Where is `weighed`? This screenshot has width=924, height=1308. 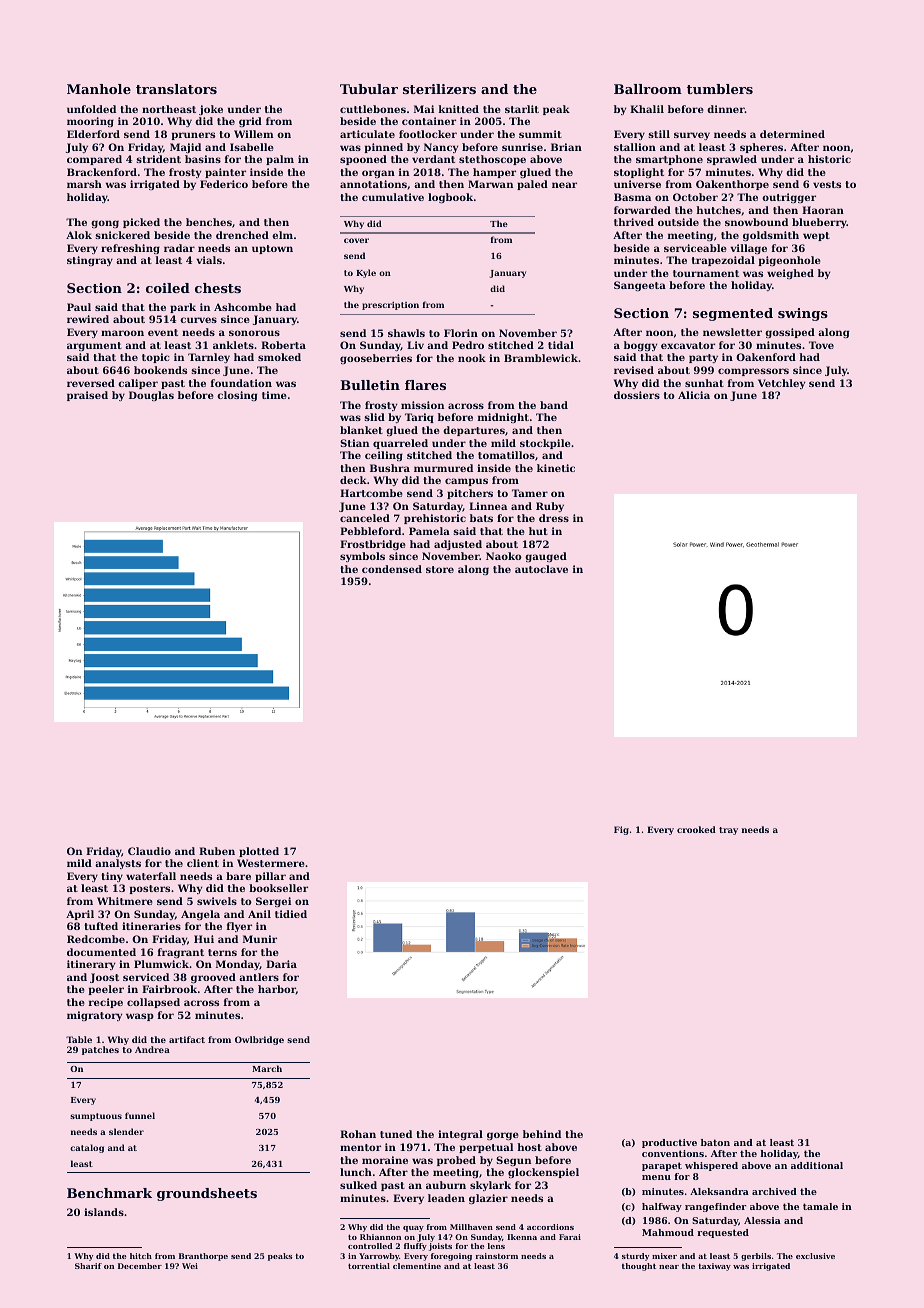 weighed is located at coordinates (790, 274).
